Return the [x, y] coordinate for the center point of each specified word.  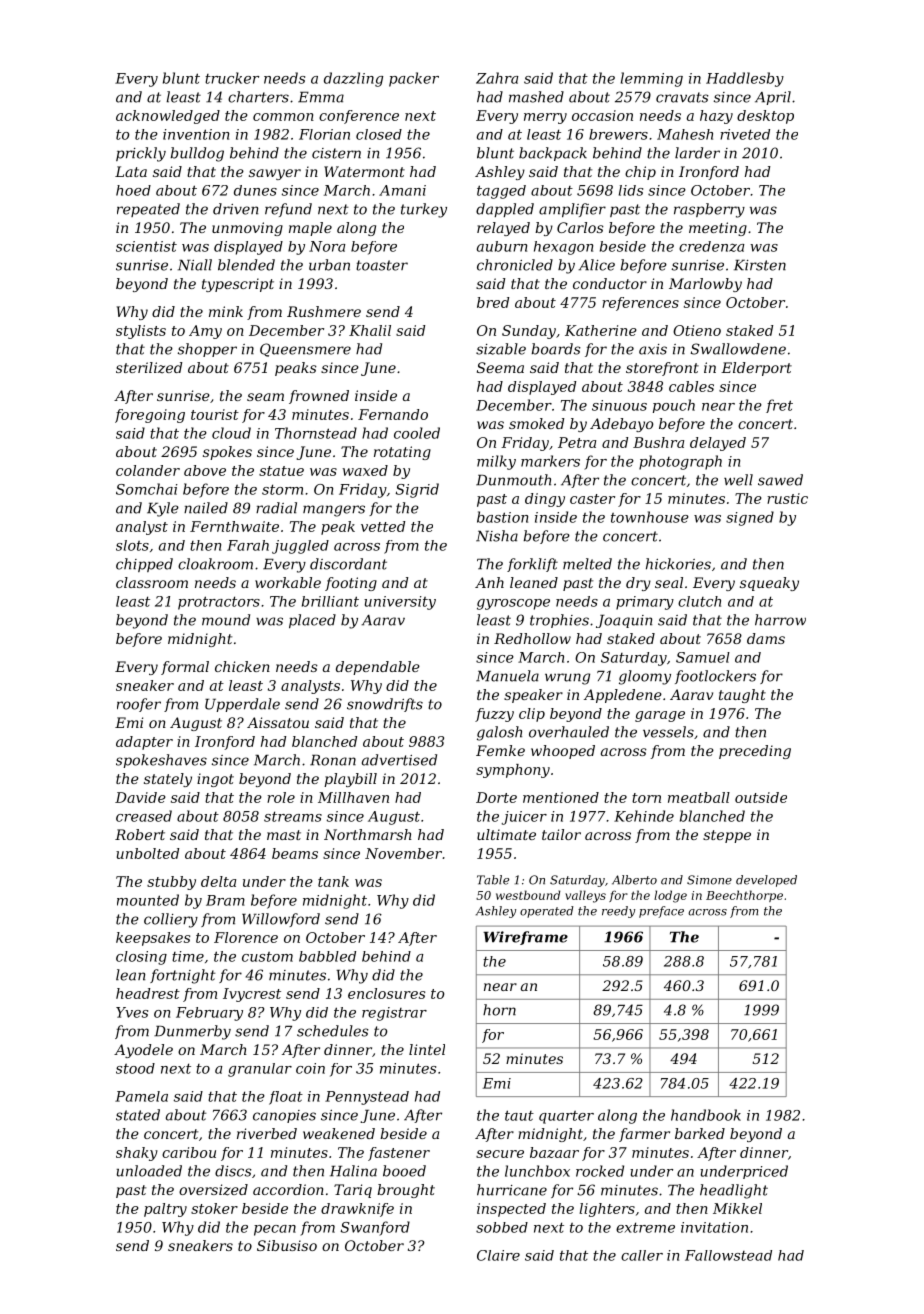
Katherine [601, 330]
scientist [146, 246]
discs [233, 1171]
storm [282, 489]
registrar [394, 1014]
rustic [787, 498]
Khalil [370, 330]
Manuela [507, 676]
